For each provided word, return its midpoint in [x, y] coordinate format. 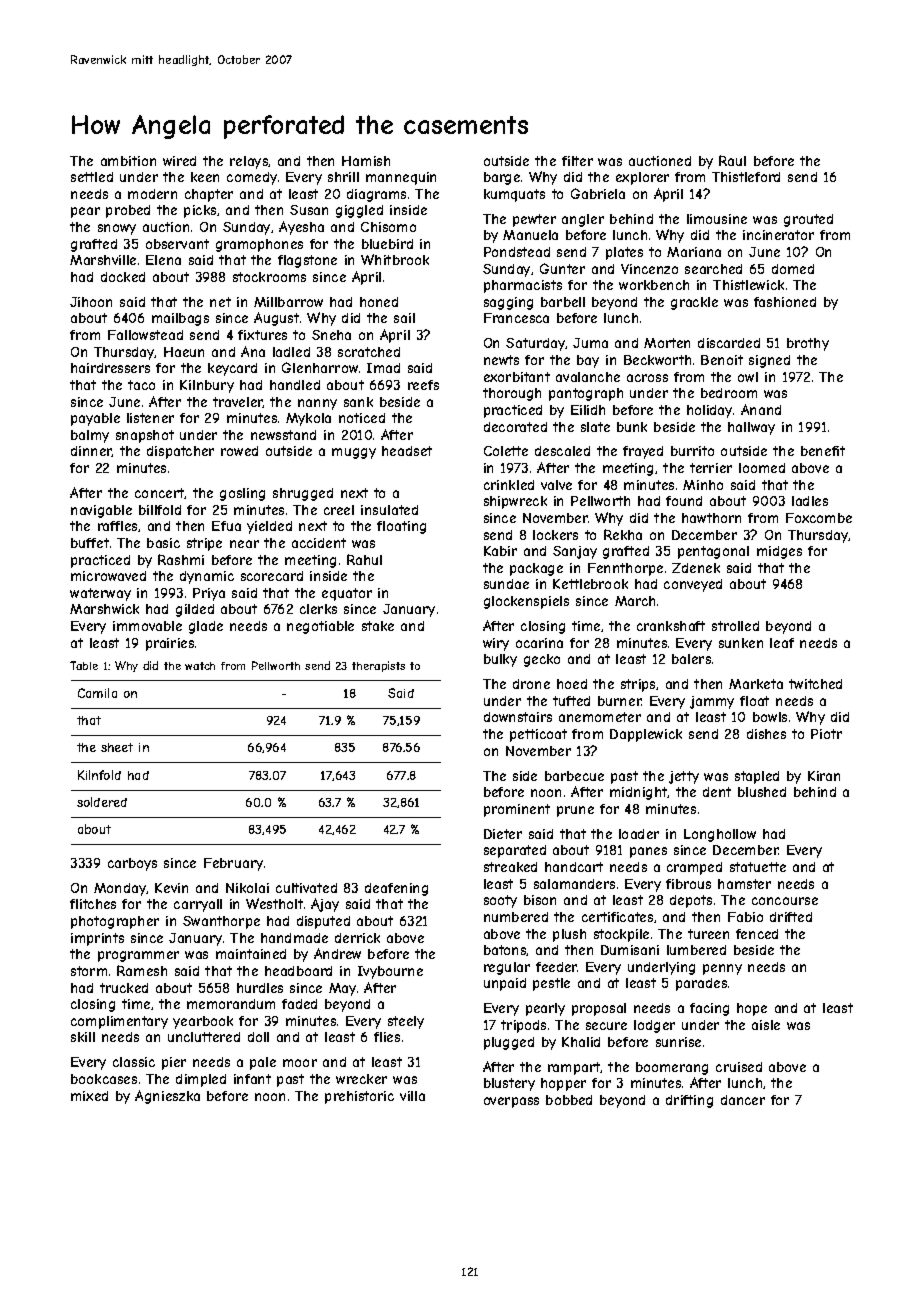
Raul [732, 160]
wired [179, 161]
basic [163, 543]
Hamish [366, 161]
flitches [93, 904]
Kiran [824, 776]
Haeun [184, 352]
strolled [735, 626]
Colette [506, 451]
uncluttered [204, 1037]
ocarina [539, 643]
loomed [762, 468]
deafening [396, 889]
